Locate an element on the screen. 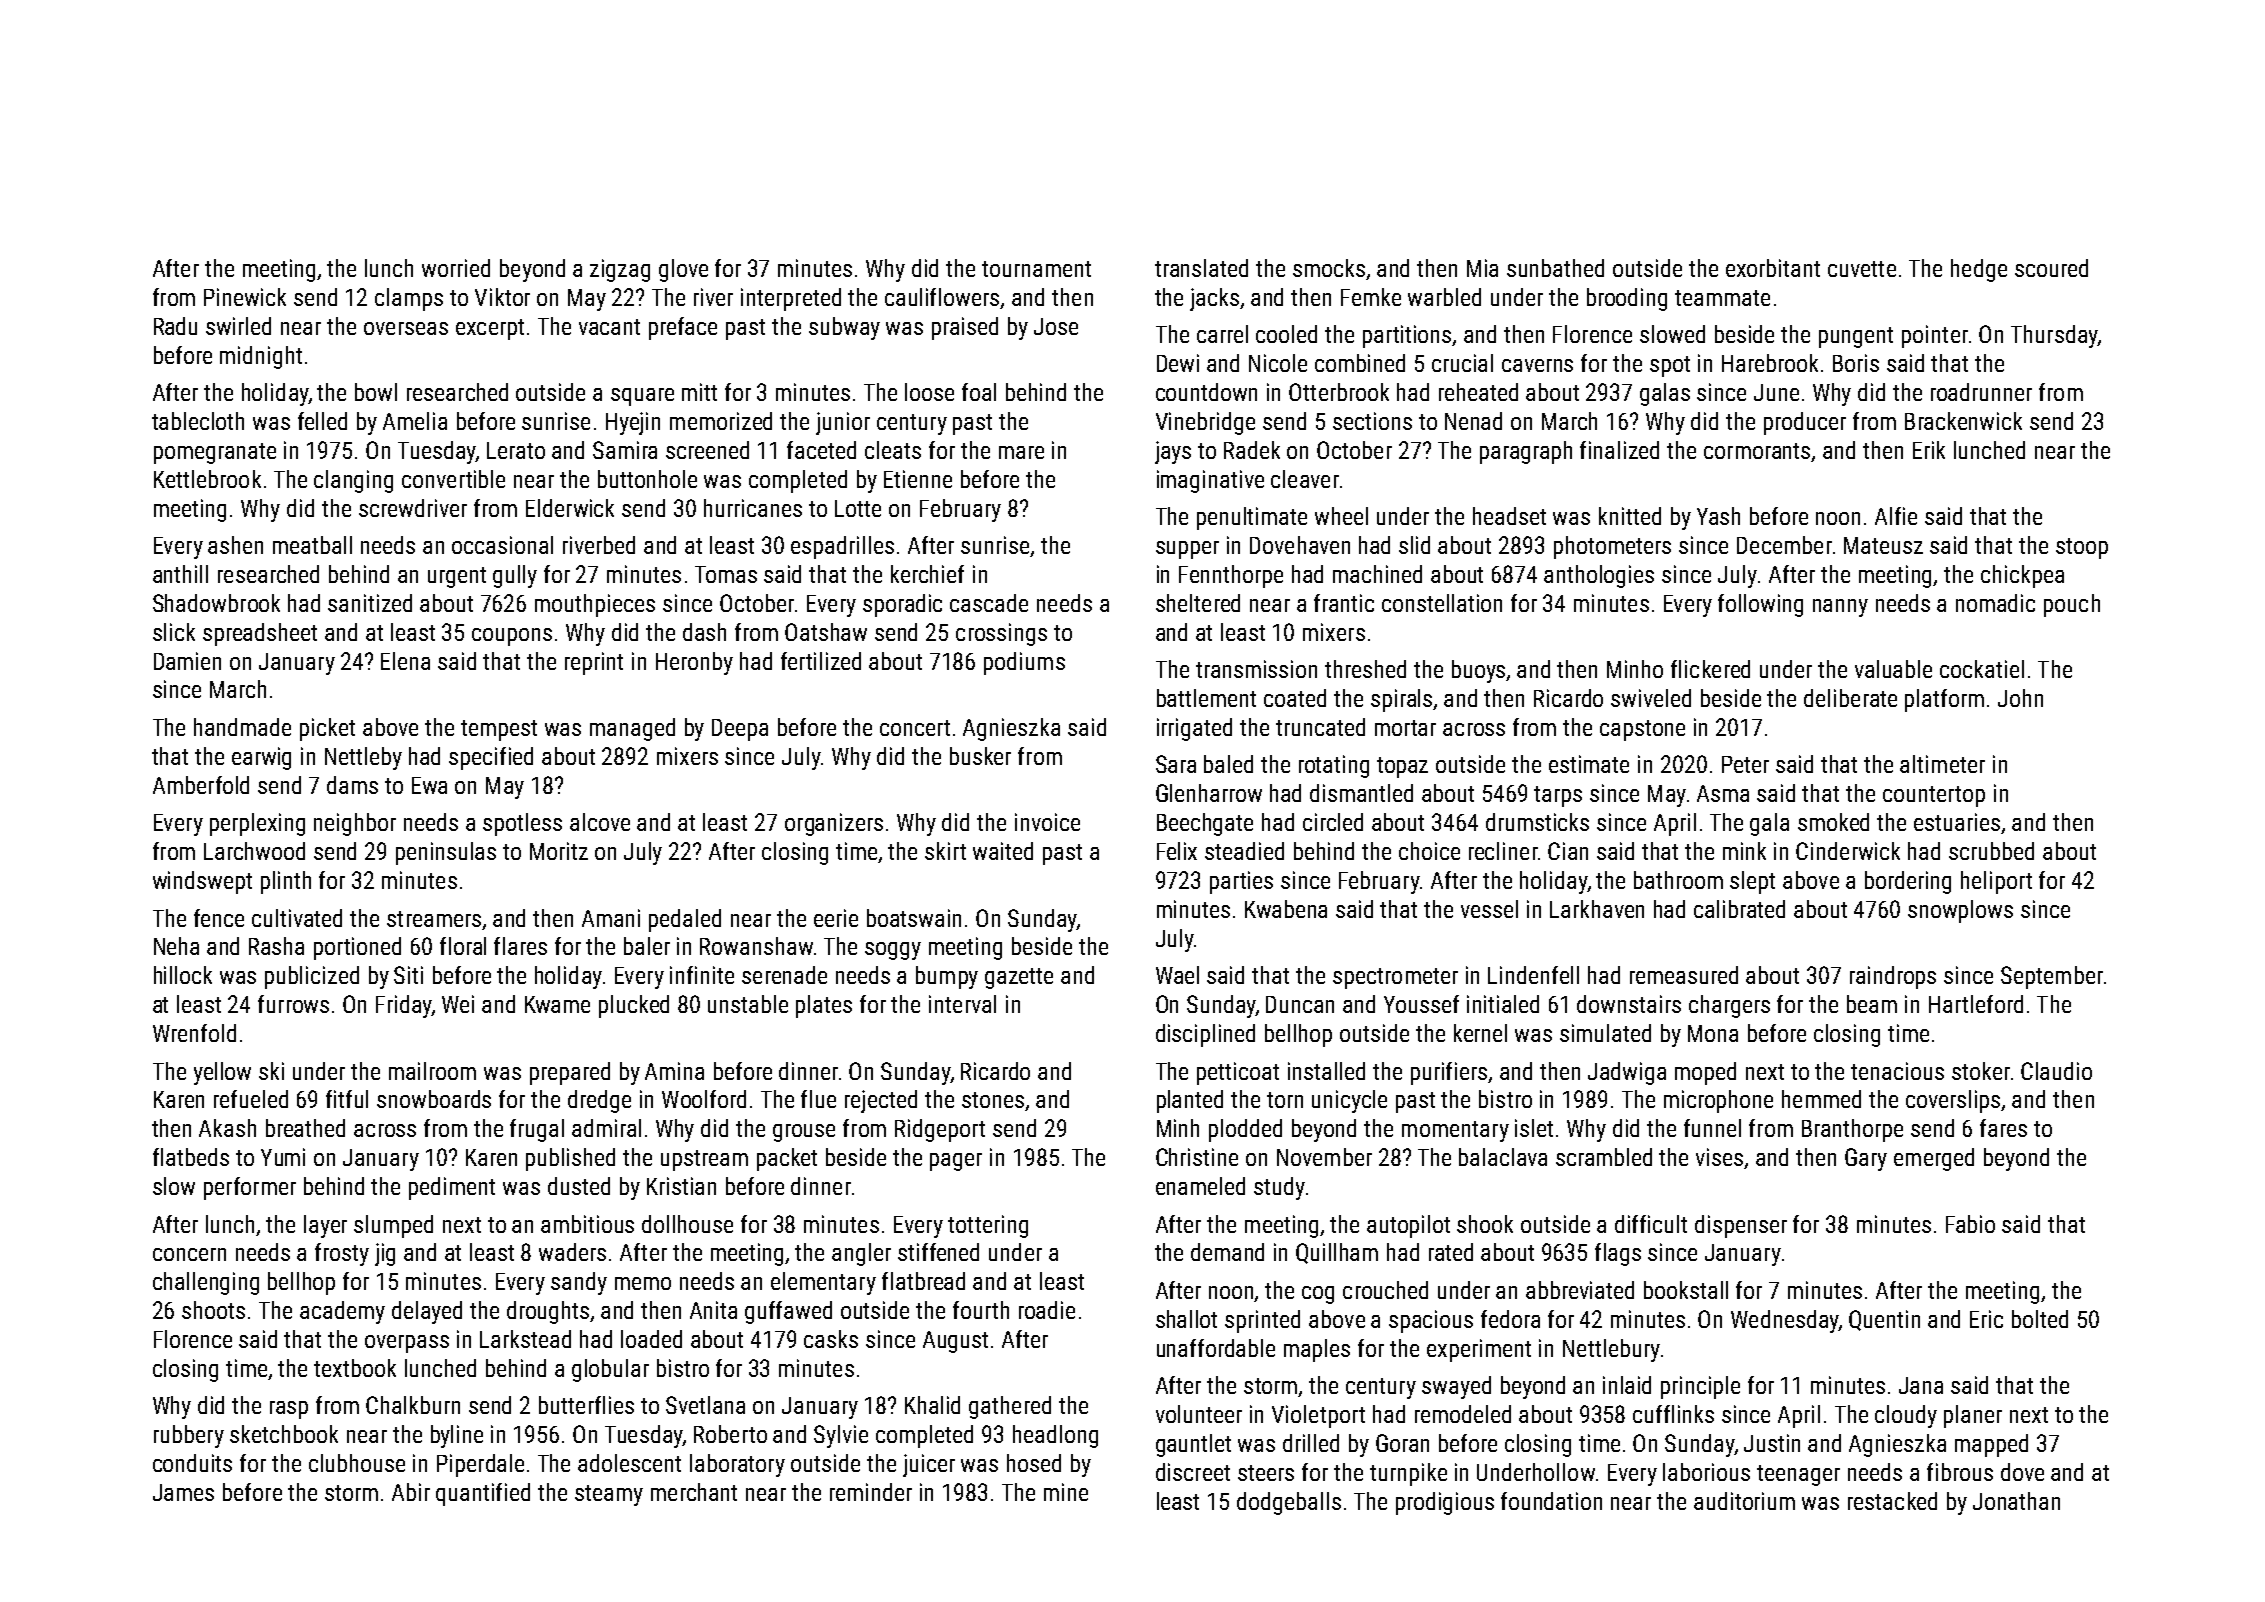  sunbathed is located at coordinates (1555, 268).
